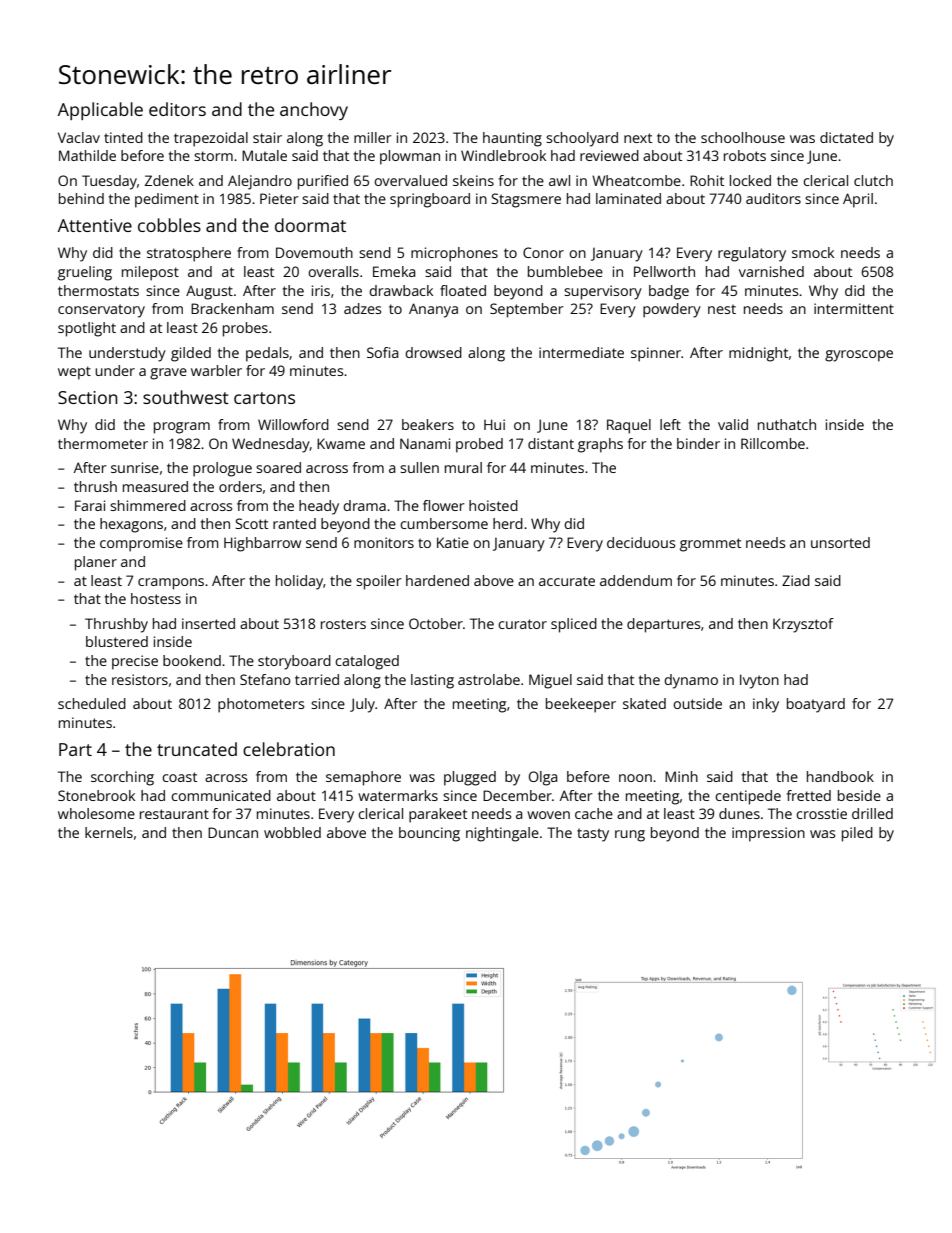 The height and width of the screenshot is (1233, 952). Describe the element at coordinates (208, 623) in the screenshot. I see `inserted` at that location.
